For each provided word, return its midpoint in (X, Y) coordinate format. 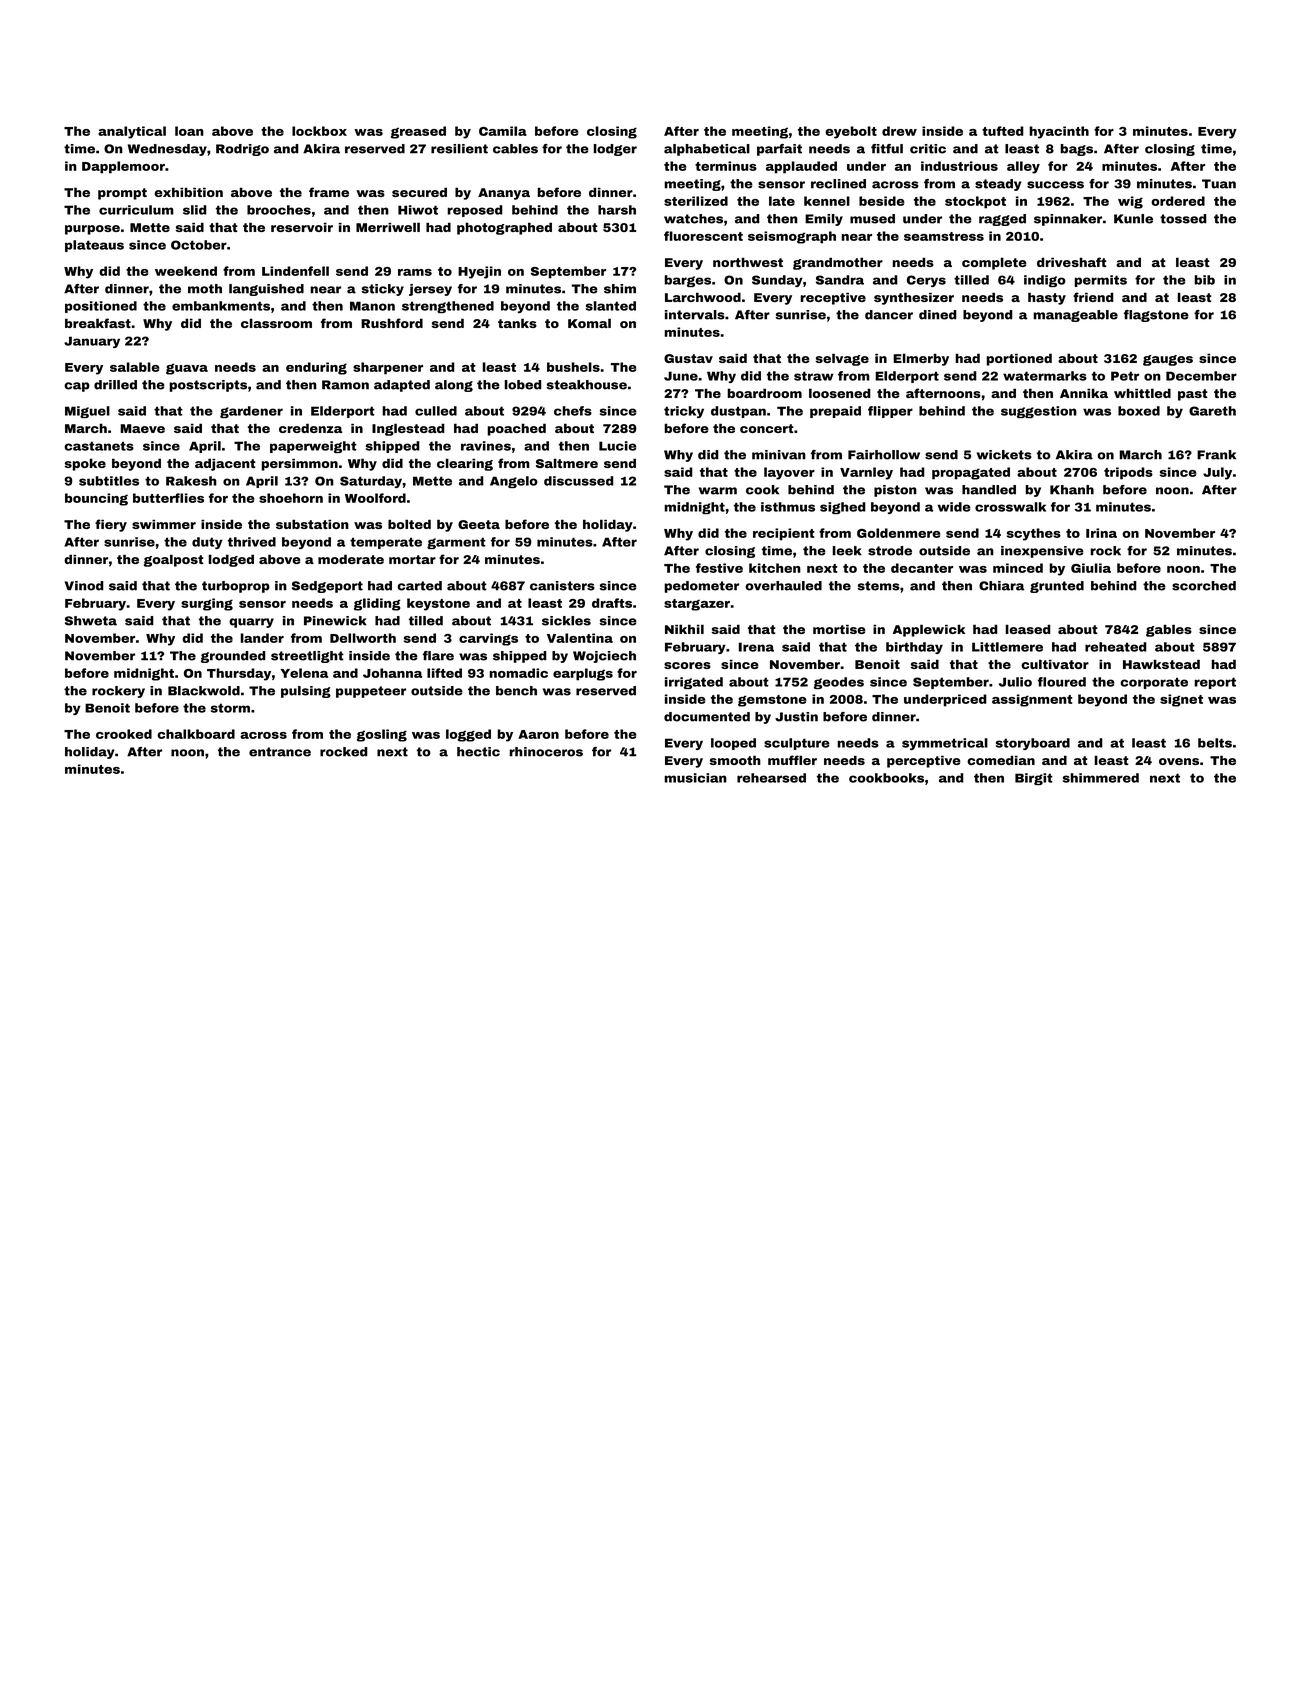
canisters (562, 586)
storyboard (1033, 744)
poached (516, 429)
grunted (1057, 587)
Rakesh (191, 481)
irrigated (694, 683)
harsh (617, 210)
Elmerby (921, 359)
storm (230, 708)
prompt (122, 194)
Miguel (87, 412)
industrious (959, 166)
